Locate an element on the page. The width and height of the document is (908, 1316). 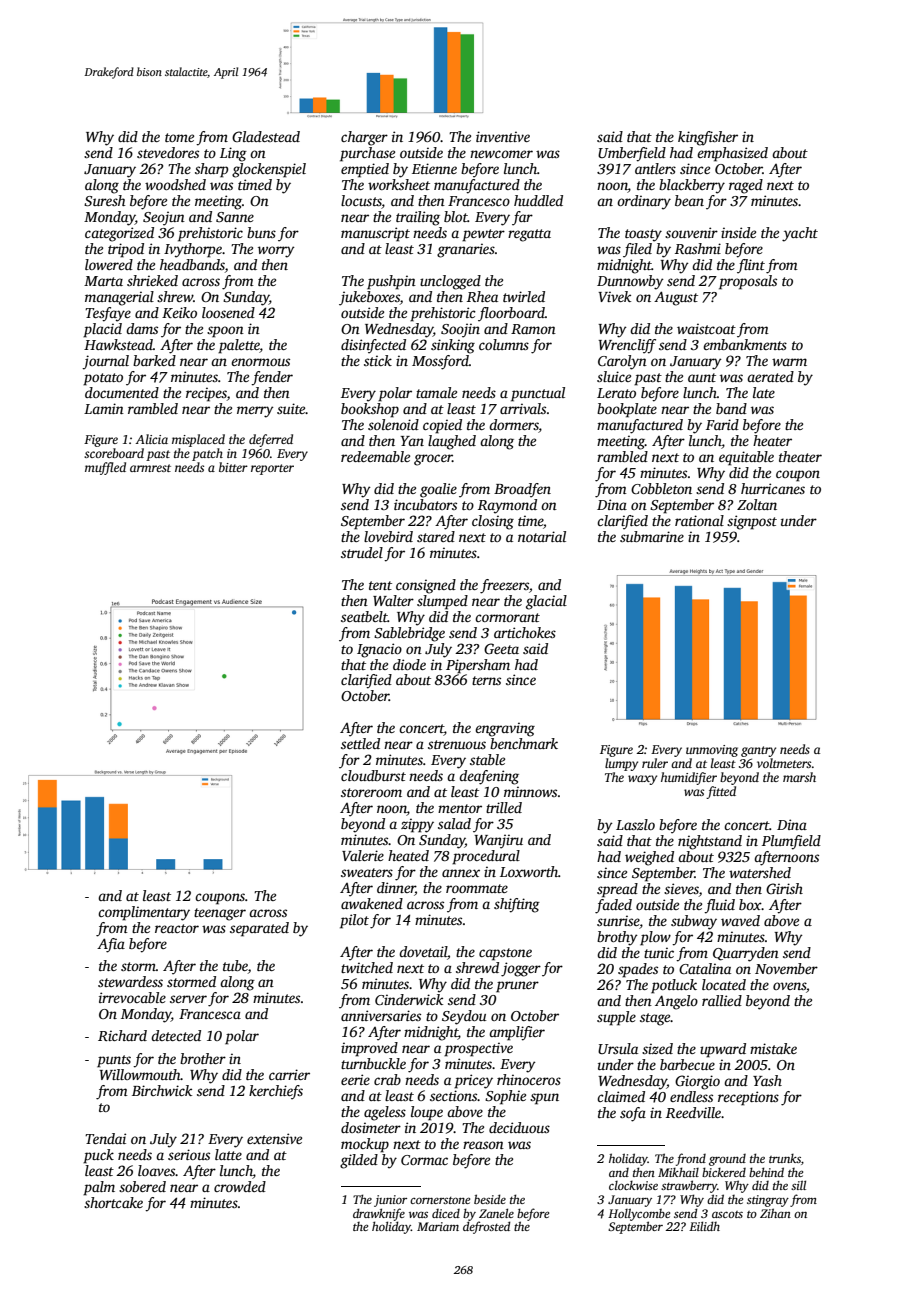
Sablebridge is located at coordinates (409, 634).
